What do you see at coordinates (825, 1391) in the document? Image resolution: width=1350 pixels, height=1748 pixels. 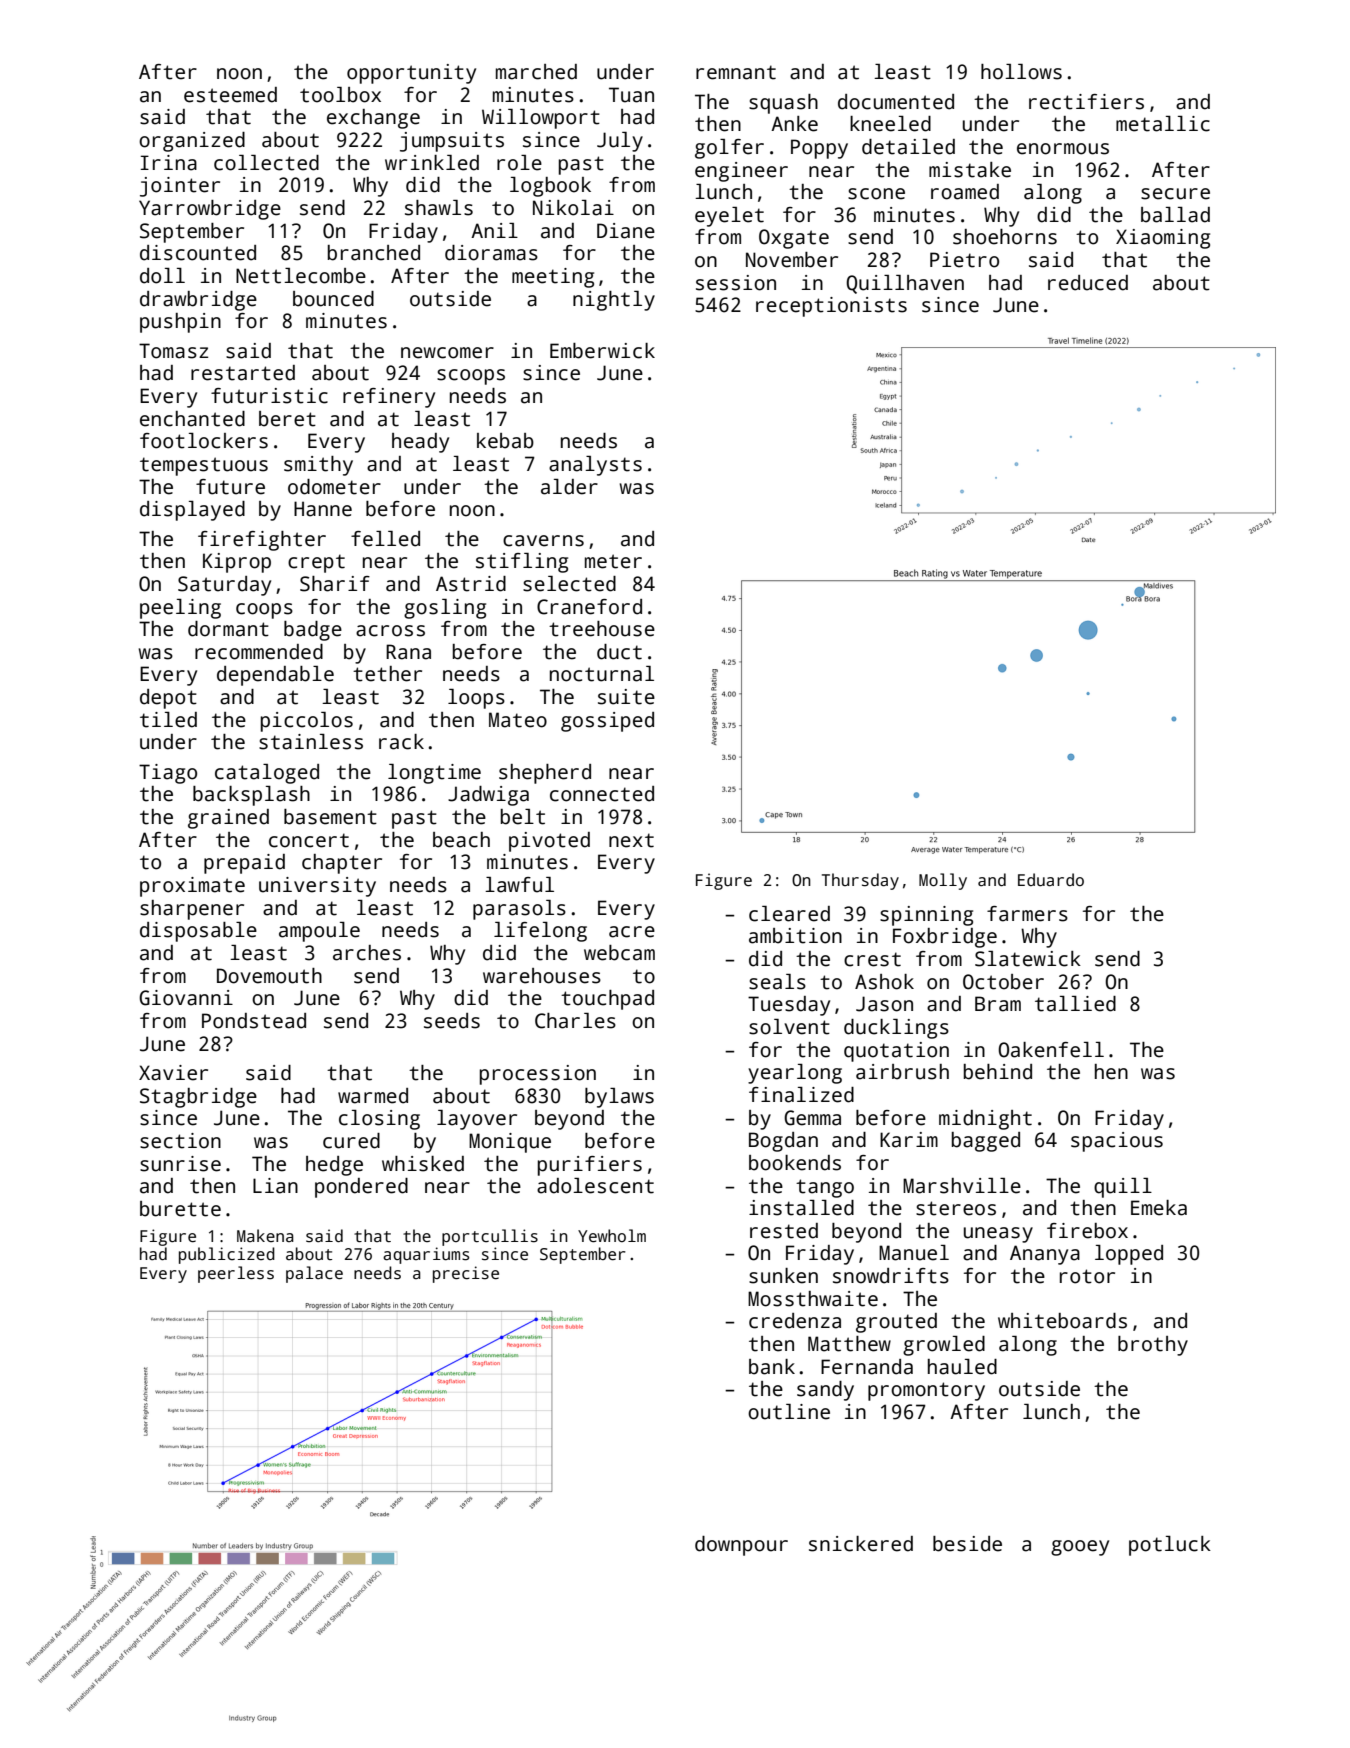 I see `sandy` at bounding box center [825, 1391].
